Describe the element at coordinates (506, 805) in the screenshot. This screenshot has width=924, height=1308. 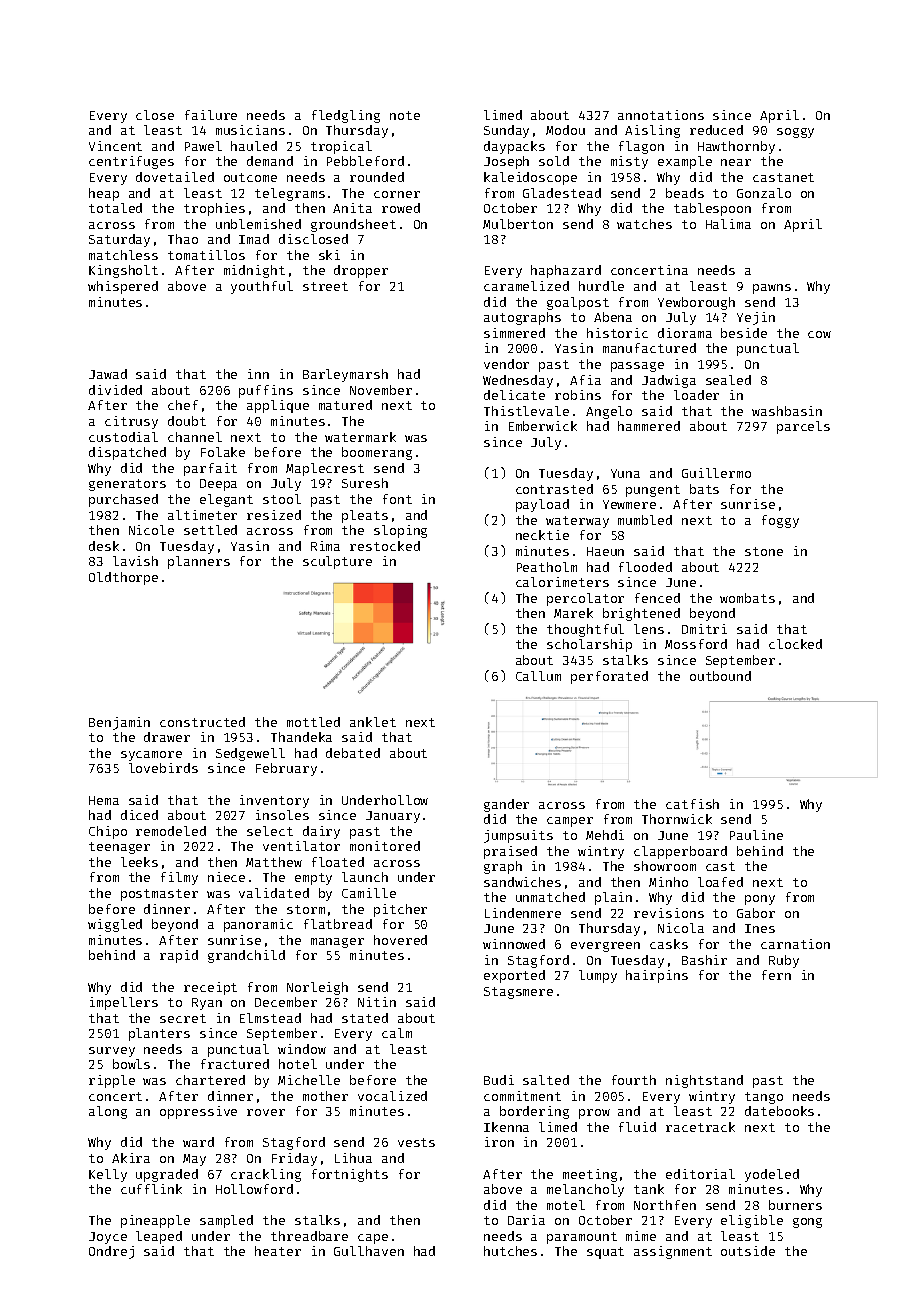
I see `gander` at that location.
